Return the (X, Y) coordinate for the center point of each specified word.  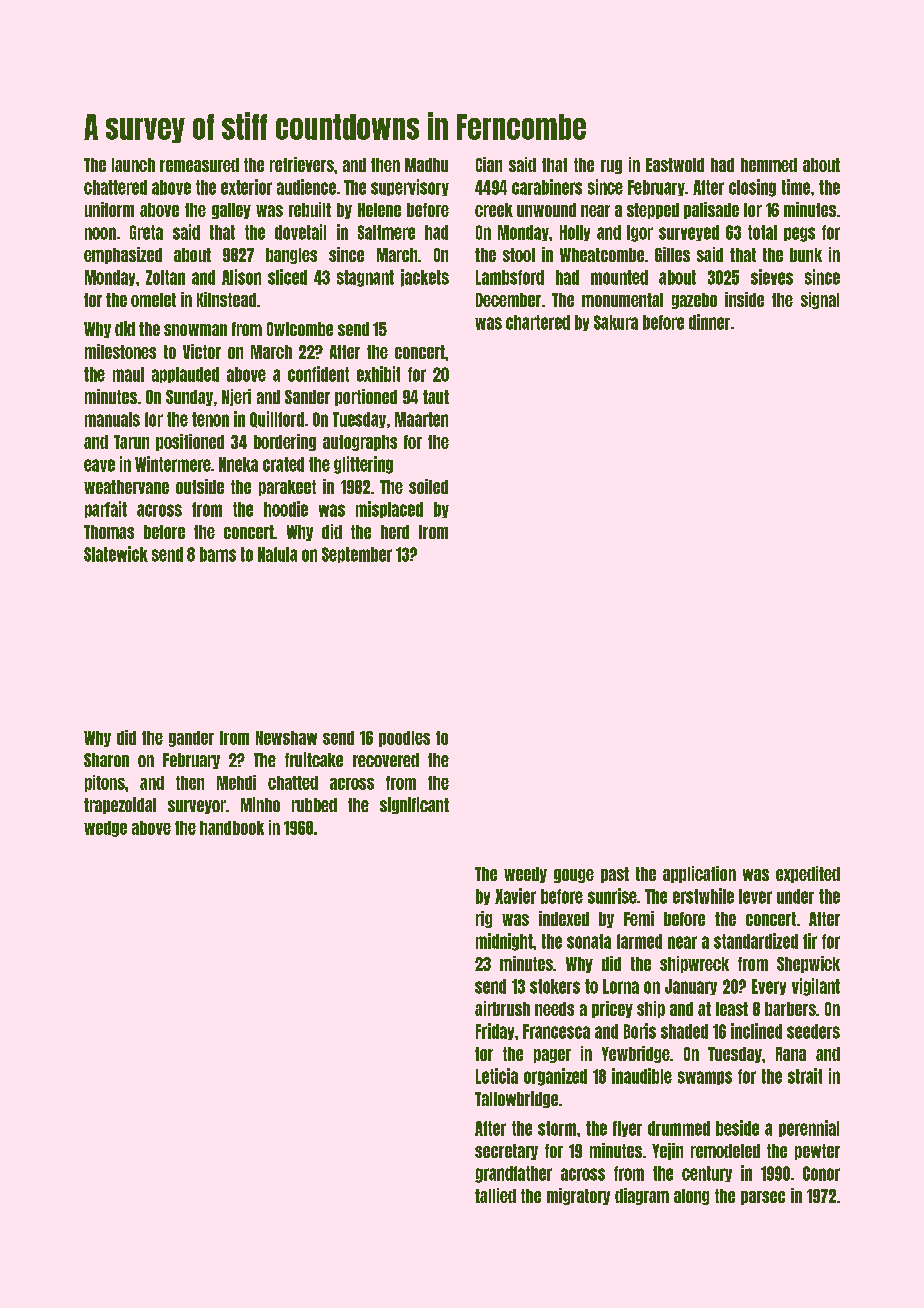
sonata (589, 941)
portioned (366, 397)
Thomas (109, 532)
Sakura (616, 322)
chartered (538, 322)
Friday (495, 1031)
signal (820, 300)
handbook (232, 828)
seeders (813, 1031)
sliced (287, 277)
